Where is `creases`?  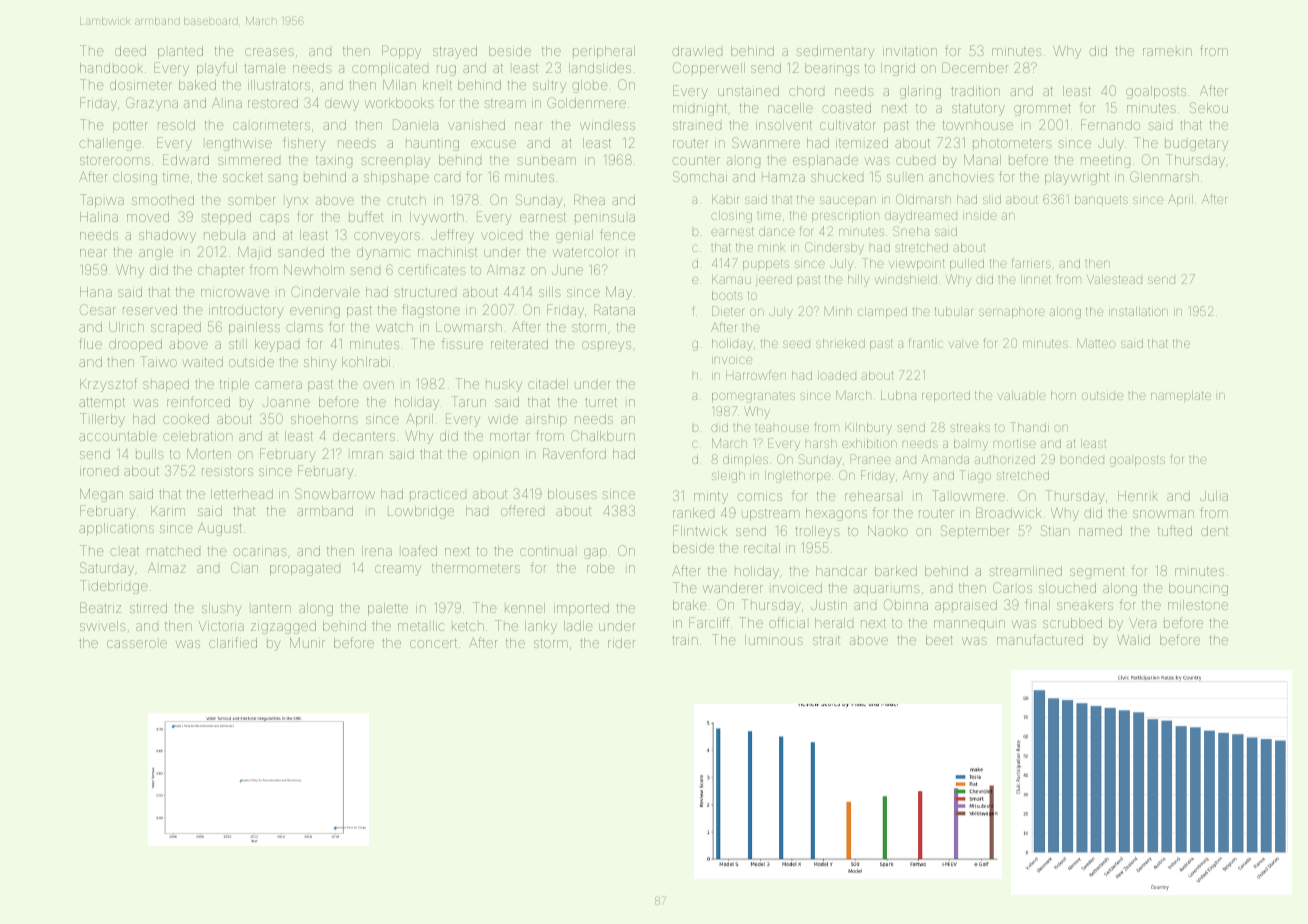 creases is located at coordinates (269, 52).
